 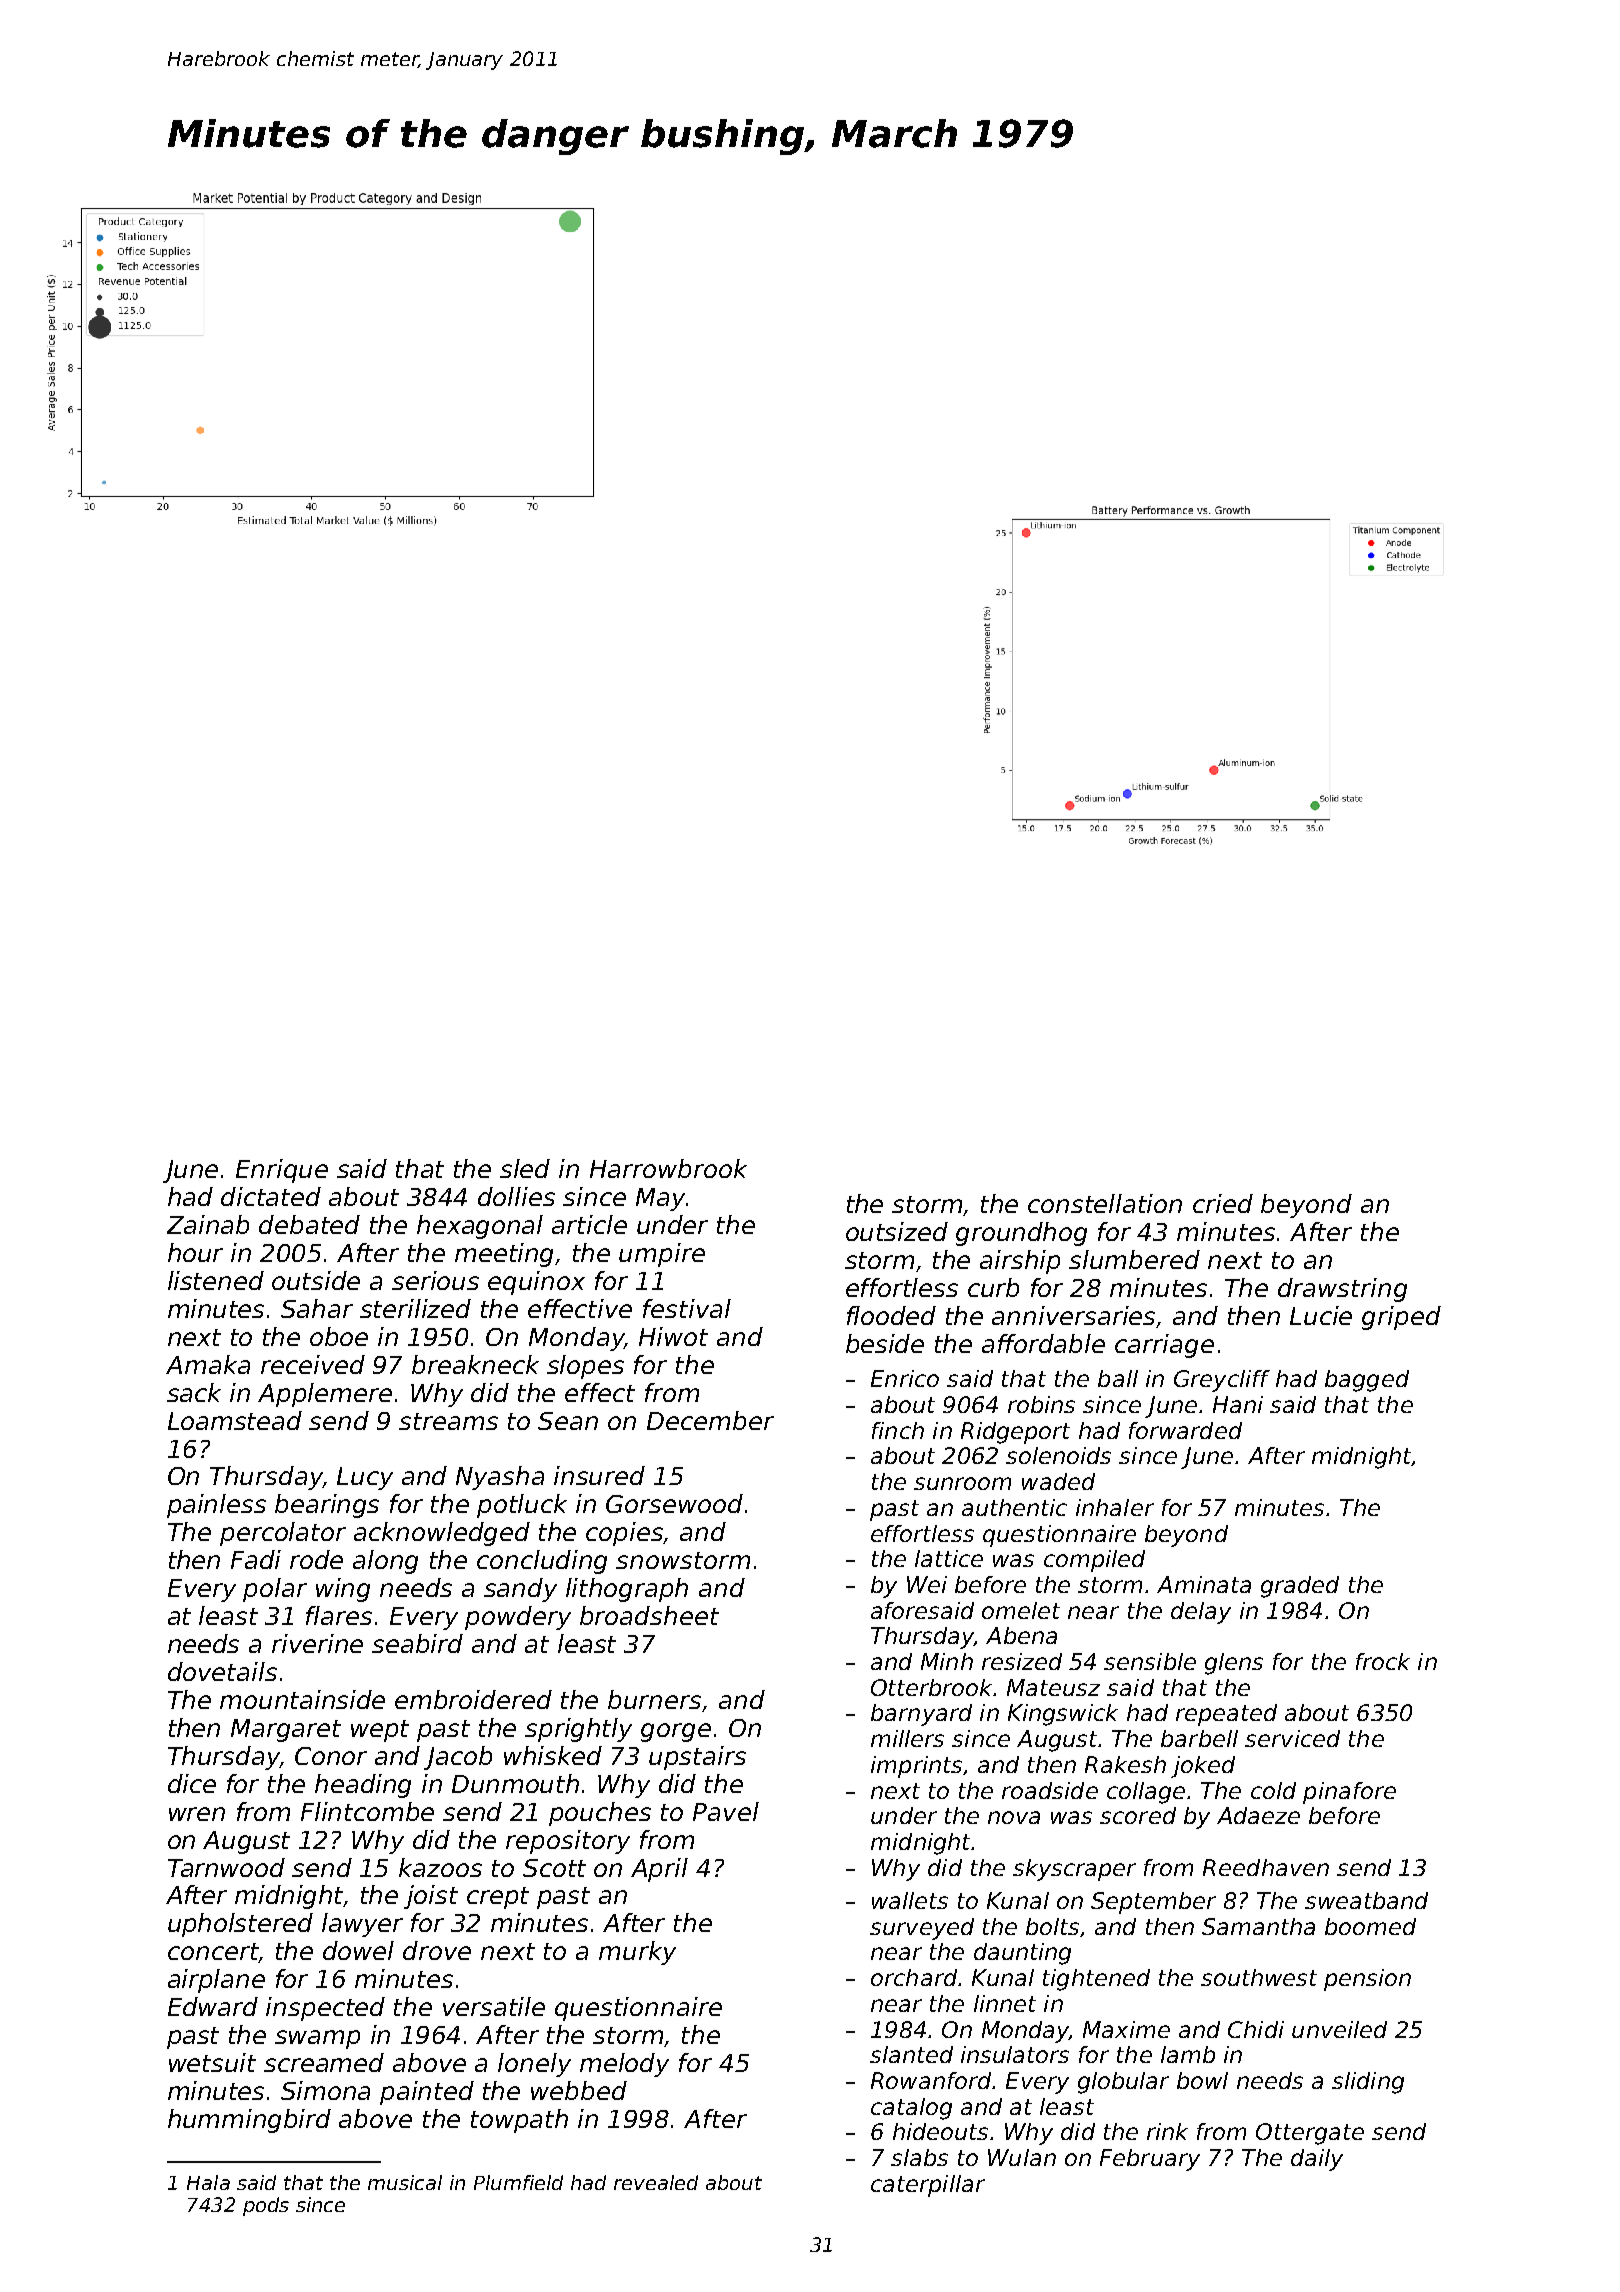 What do you see at coordinates (637, 1953) in the document?
I see `murky` at bounding box center [637, 1953].
